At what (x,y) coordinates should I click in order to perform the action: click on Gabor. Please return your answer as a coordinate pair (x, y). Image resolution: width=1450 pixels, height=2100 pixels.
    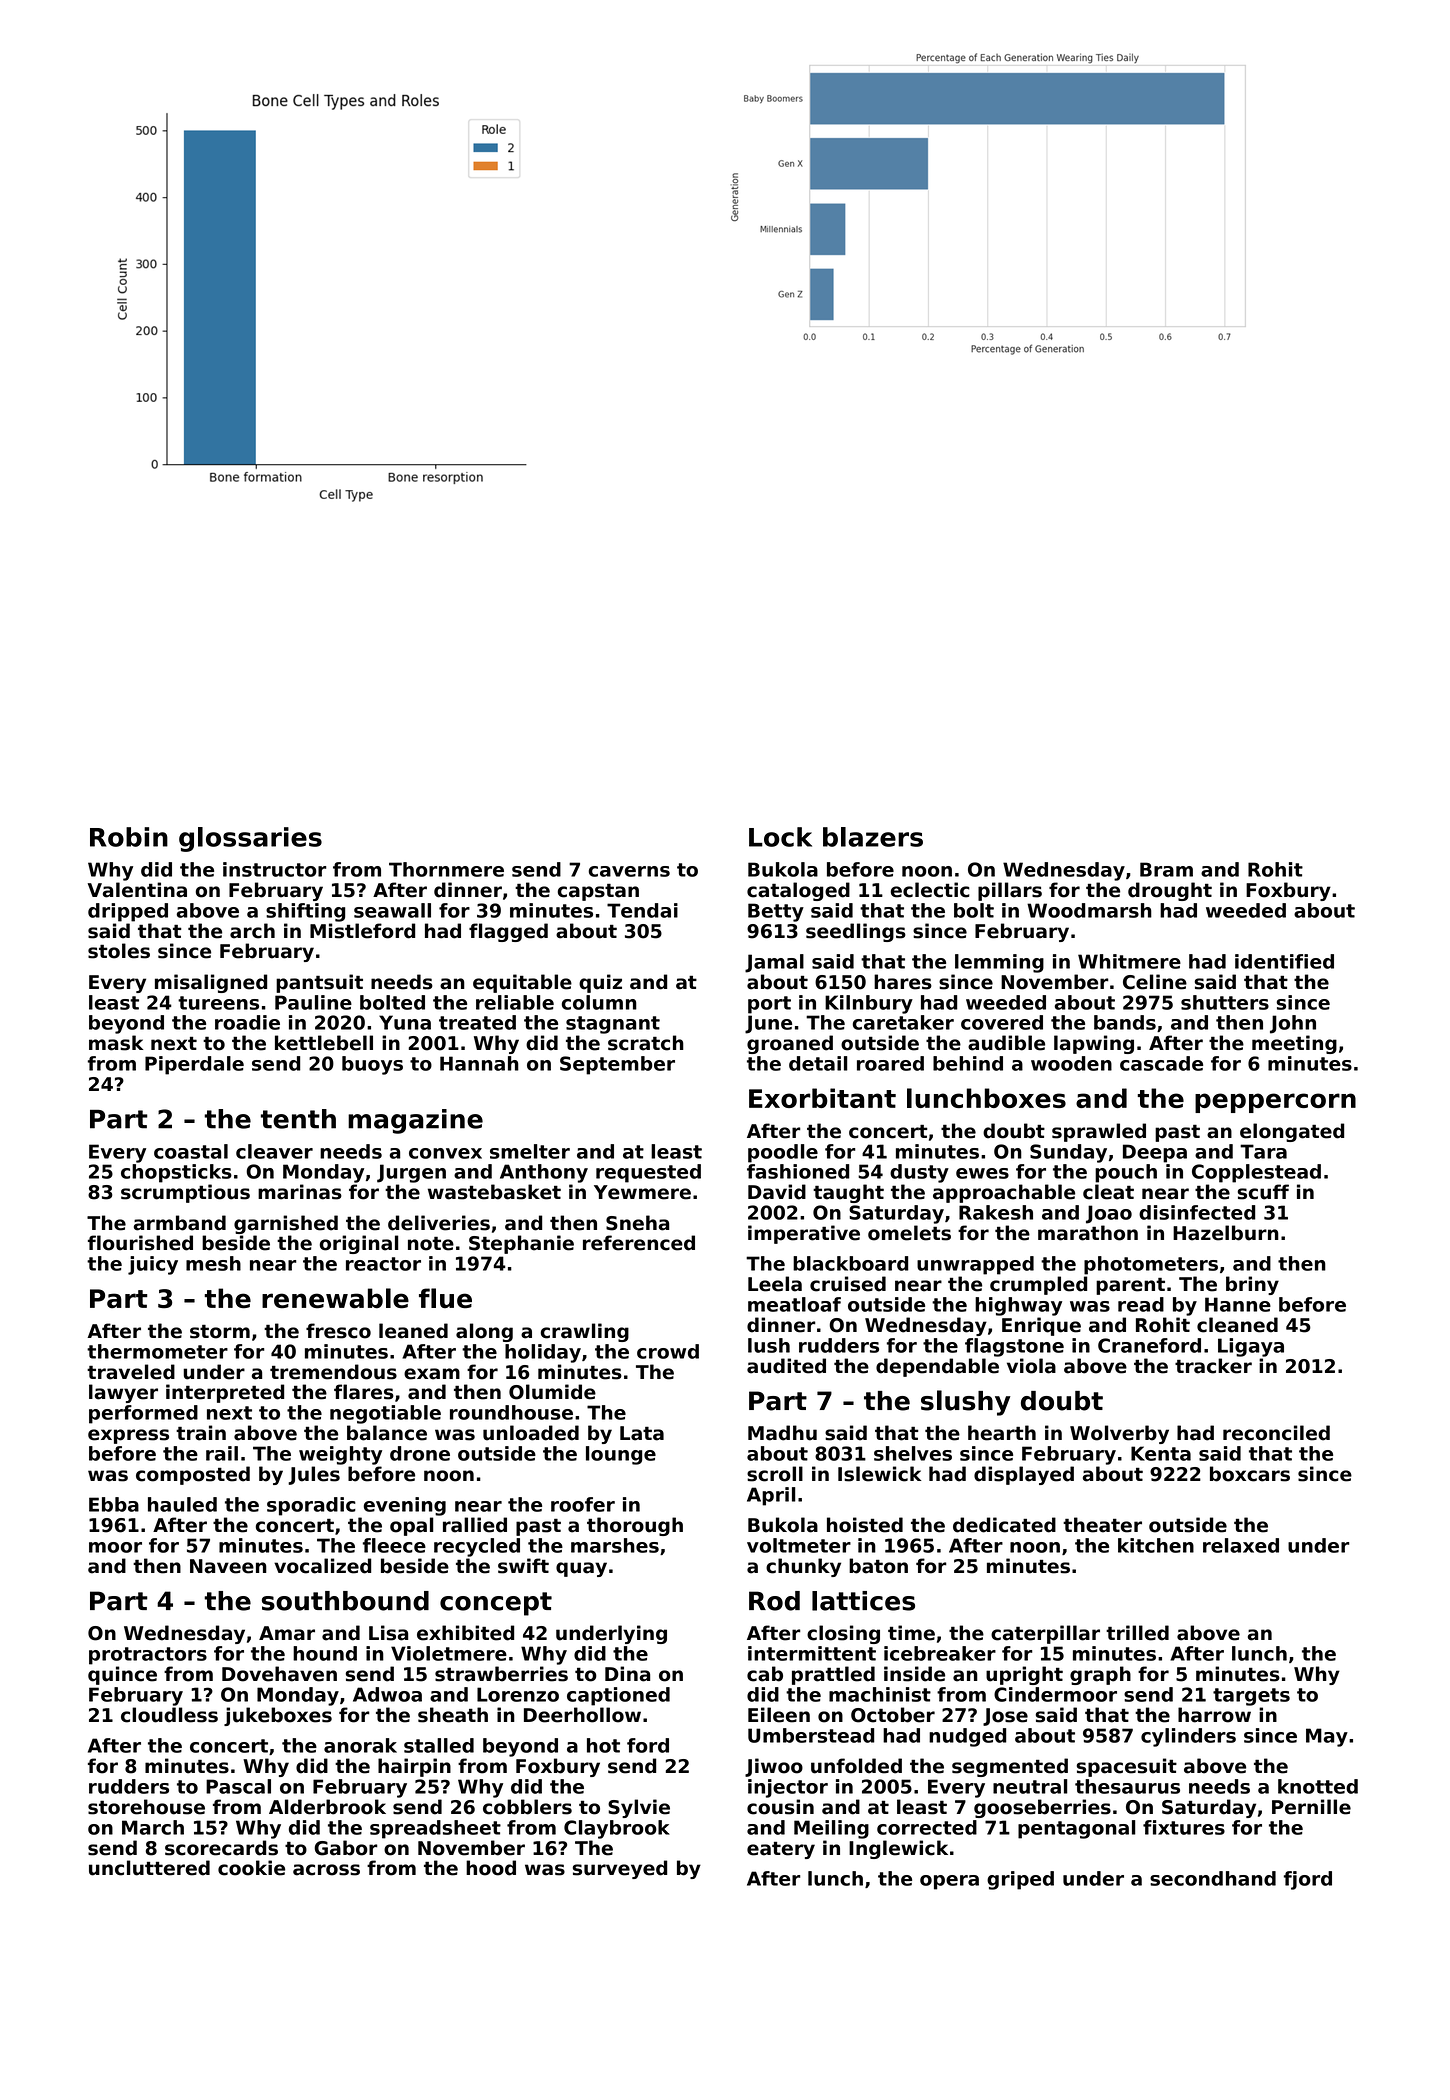
    Looking at the image, I should click on (346, 1848).
